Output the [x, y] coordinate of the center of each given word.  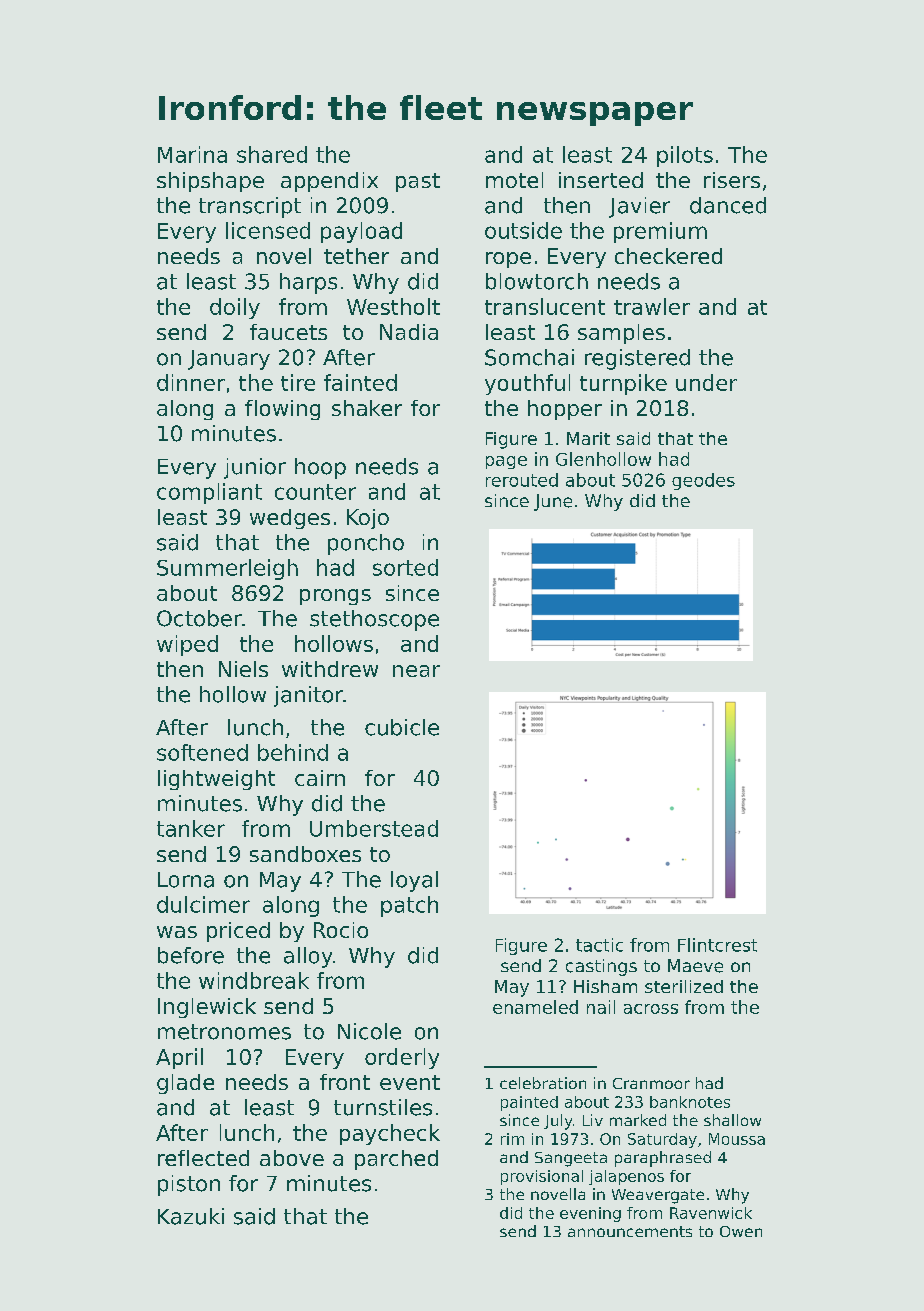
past [418, 182]
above [292, 1158]
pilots [685, 156]
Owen [741, 1231]
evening [590, 1214]
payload [361, 232]
